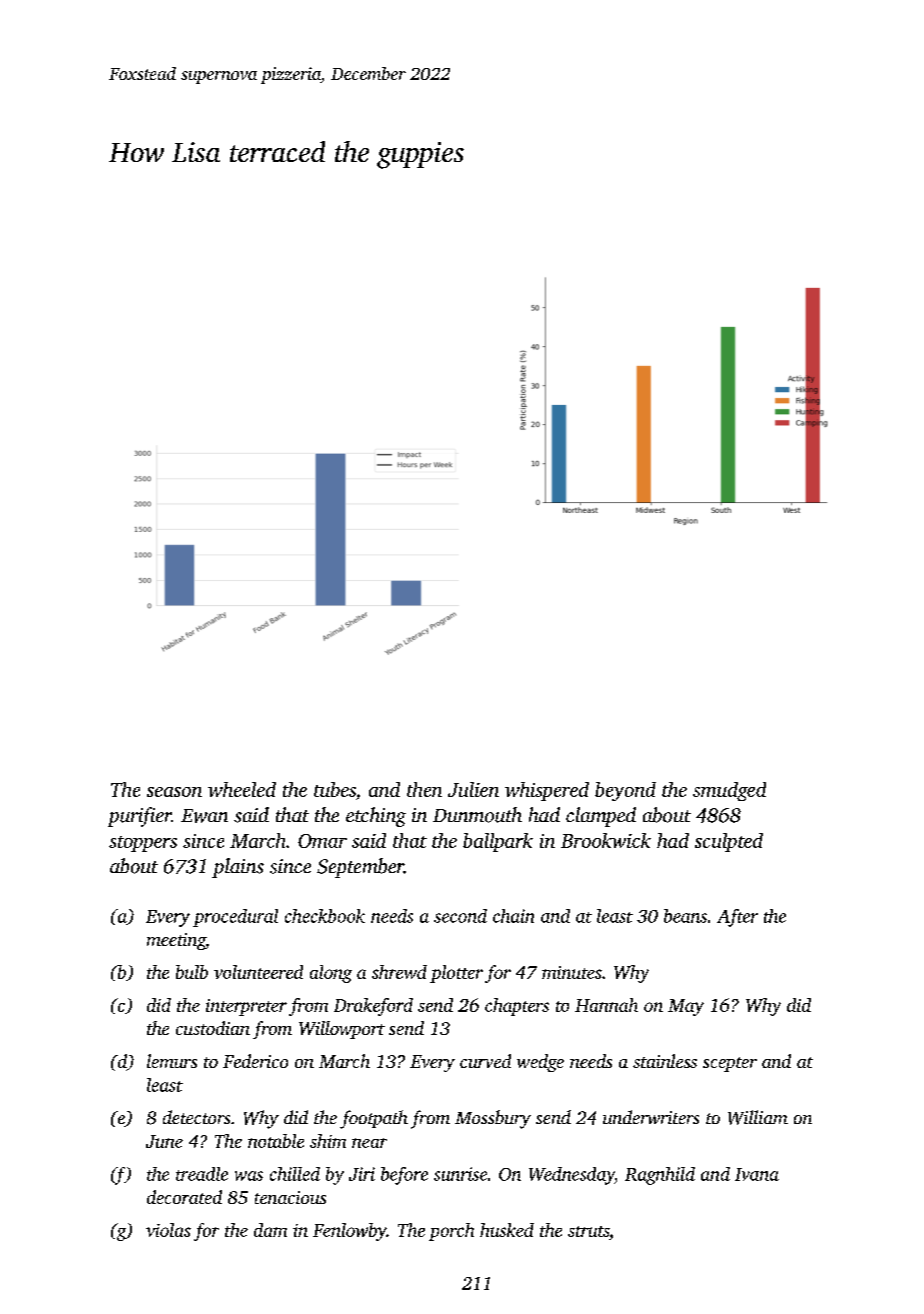 The width and height of the page is (924, 1314). I want to click on custodian, so click(213, 1028).
